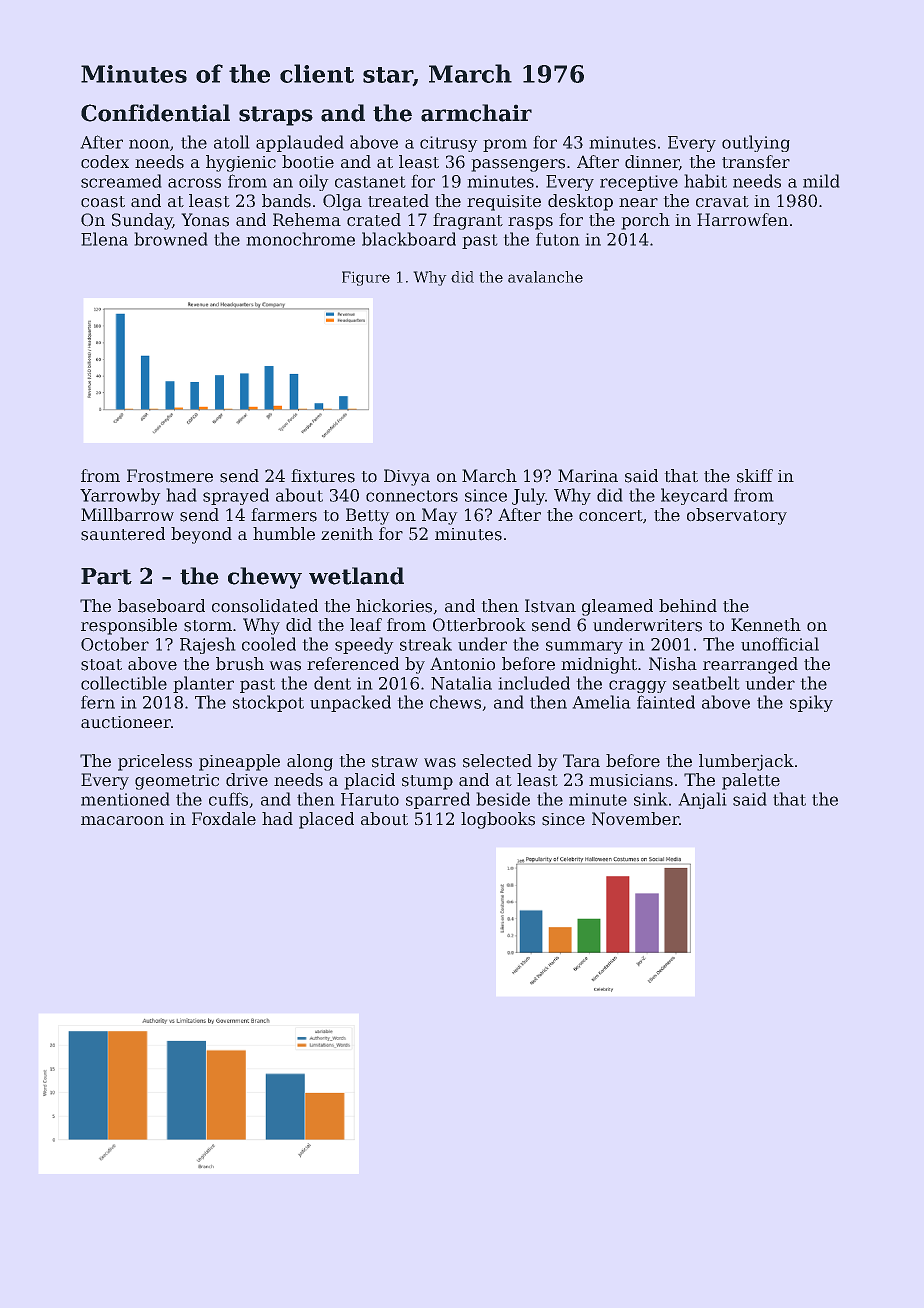  I want to click on Harrowfen, so click(742, 219).
